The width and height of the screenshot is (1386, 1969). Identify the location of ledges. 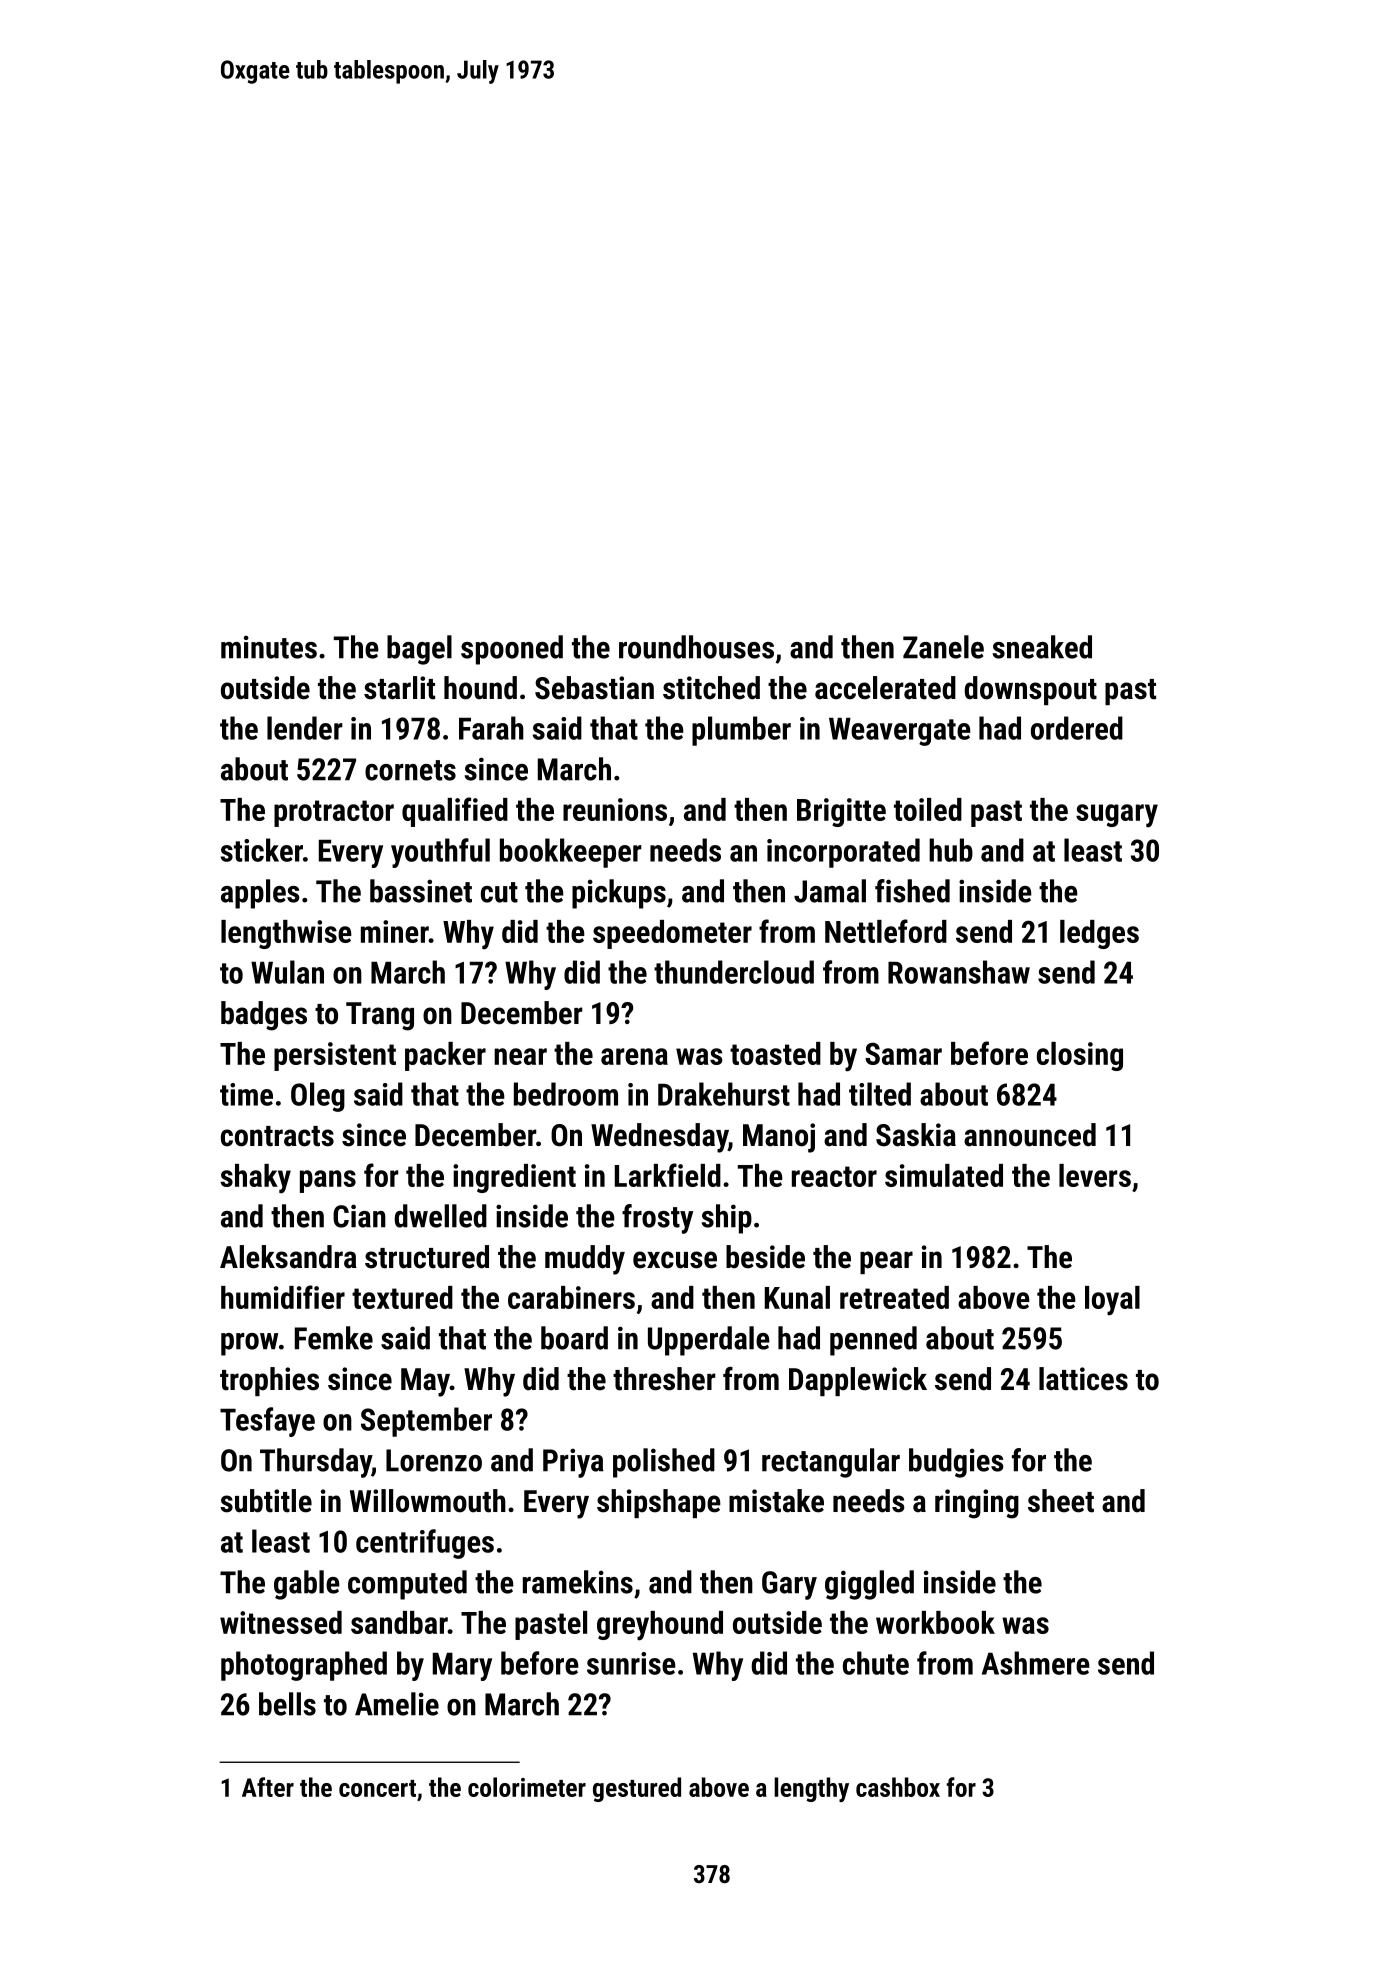
(1099, 934).
